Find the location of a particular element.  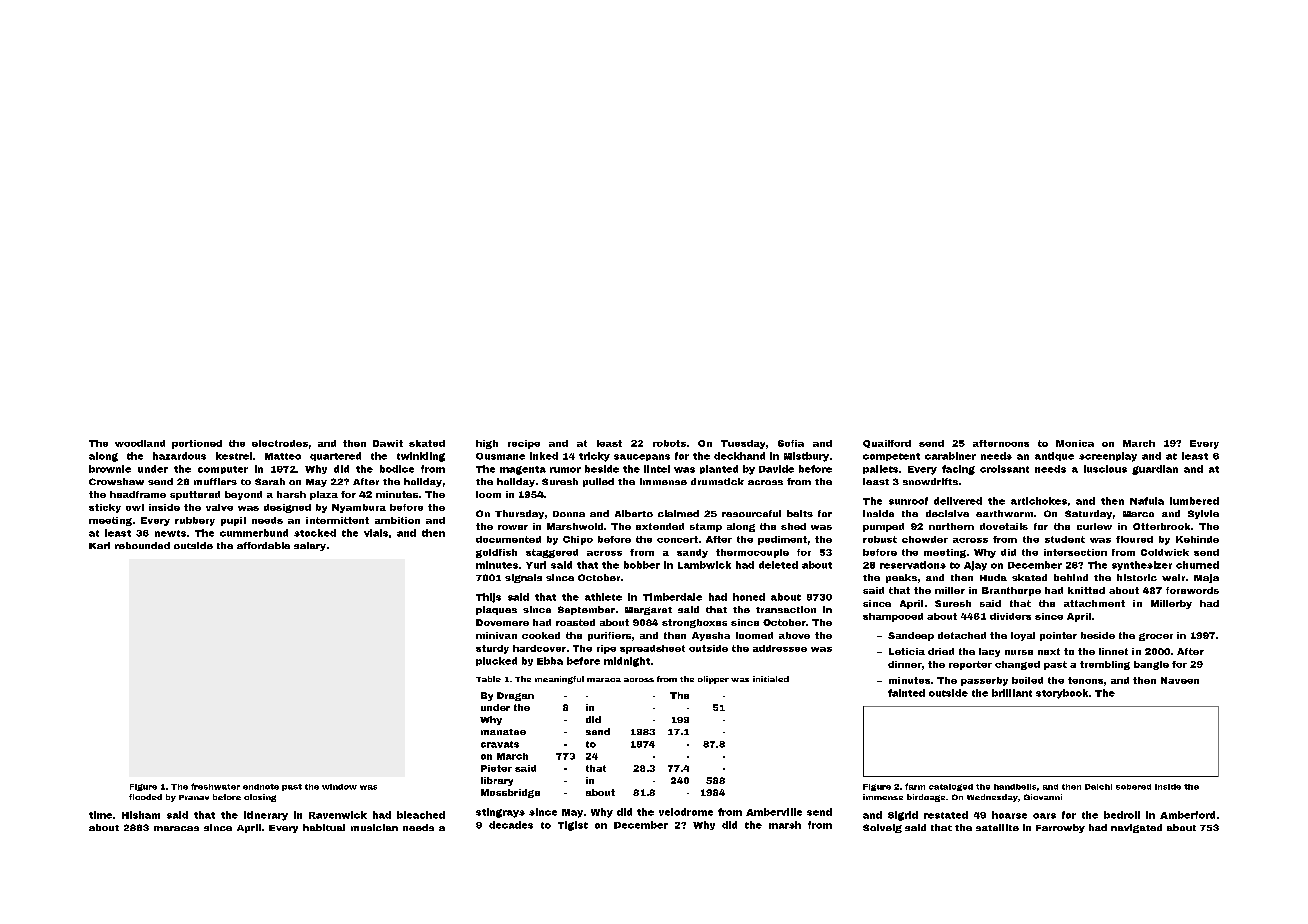

documented is located at coordinates (508, 539).
